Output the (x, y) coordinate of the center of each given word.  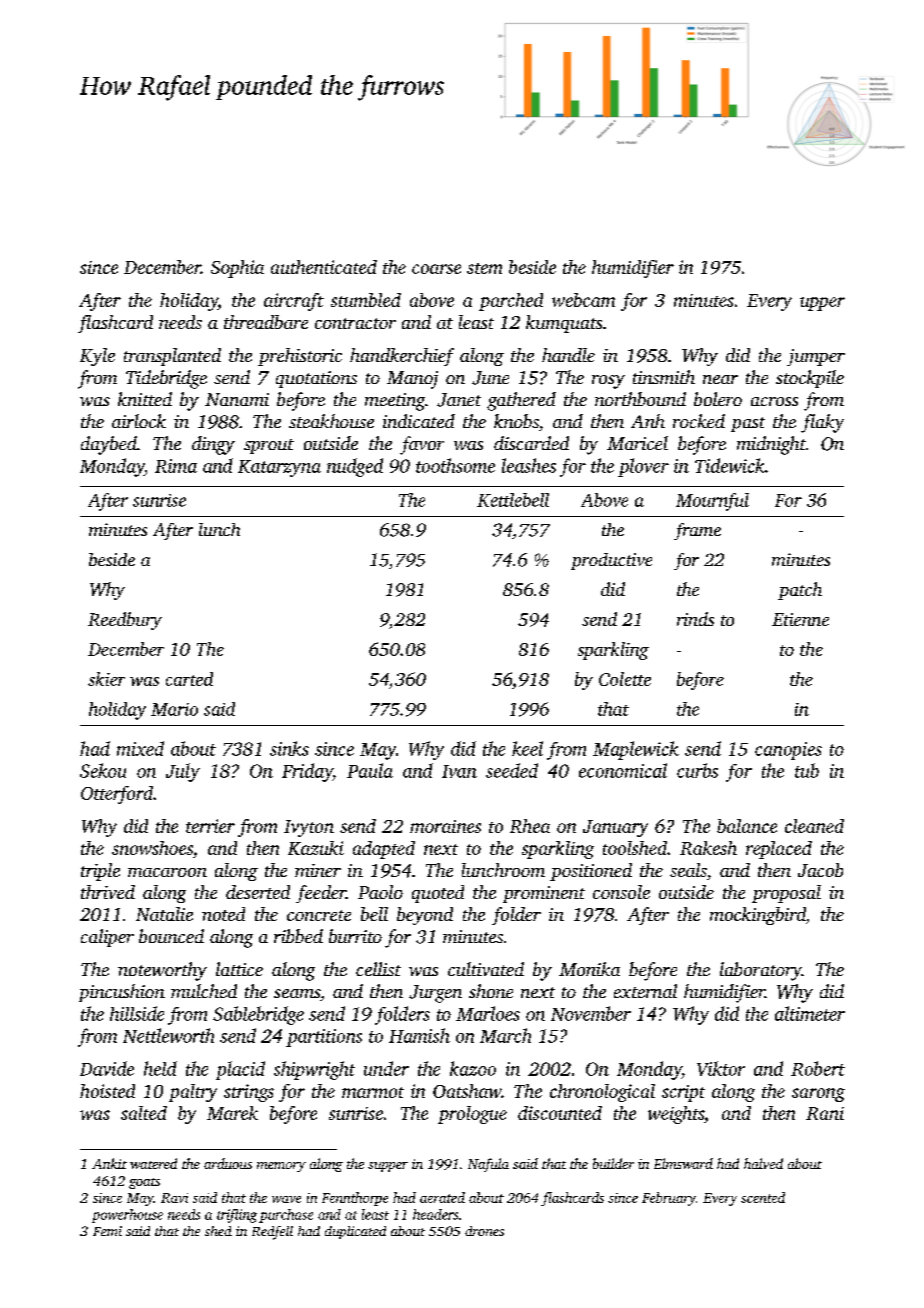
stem (484, 268)
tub (807, 770)
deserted (258, 892)
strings (249, 1093)
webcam (583, 300)
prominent (544, 894)
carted (189, 679)
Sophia (237, 269)
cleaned (814, 826)
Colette (625, 679)
